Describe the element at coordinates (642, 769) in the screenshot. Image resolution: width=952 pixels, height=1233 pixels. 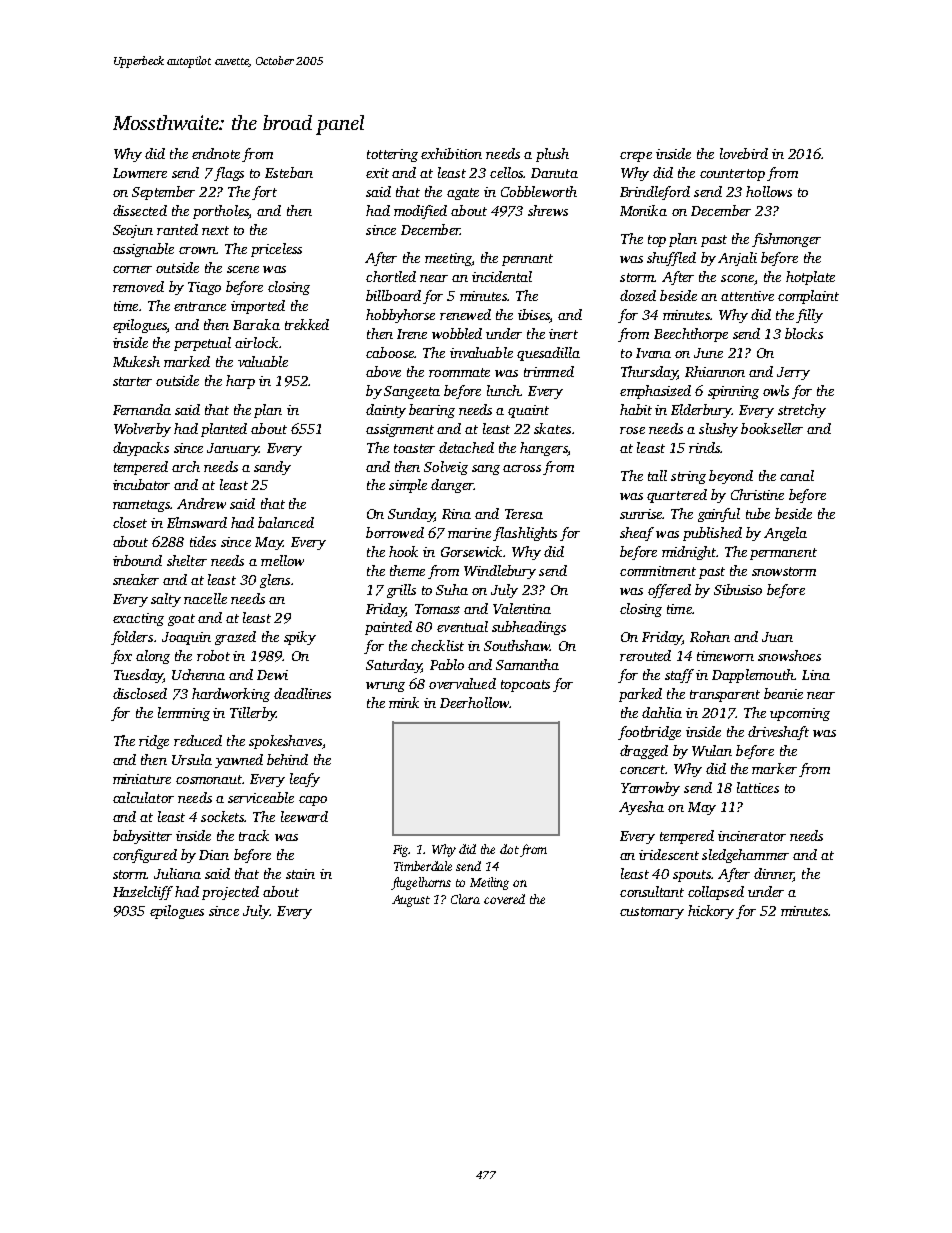
I see `concert` at that location.
